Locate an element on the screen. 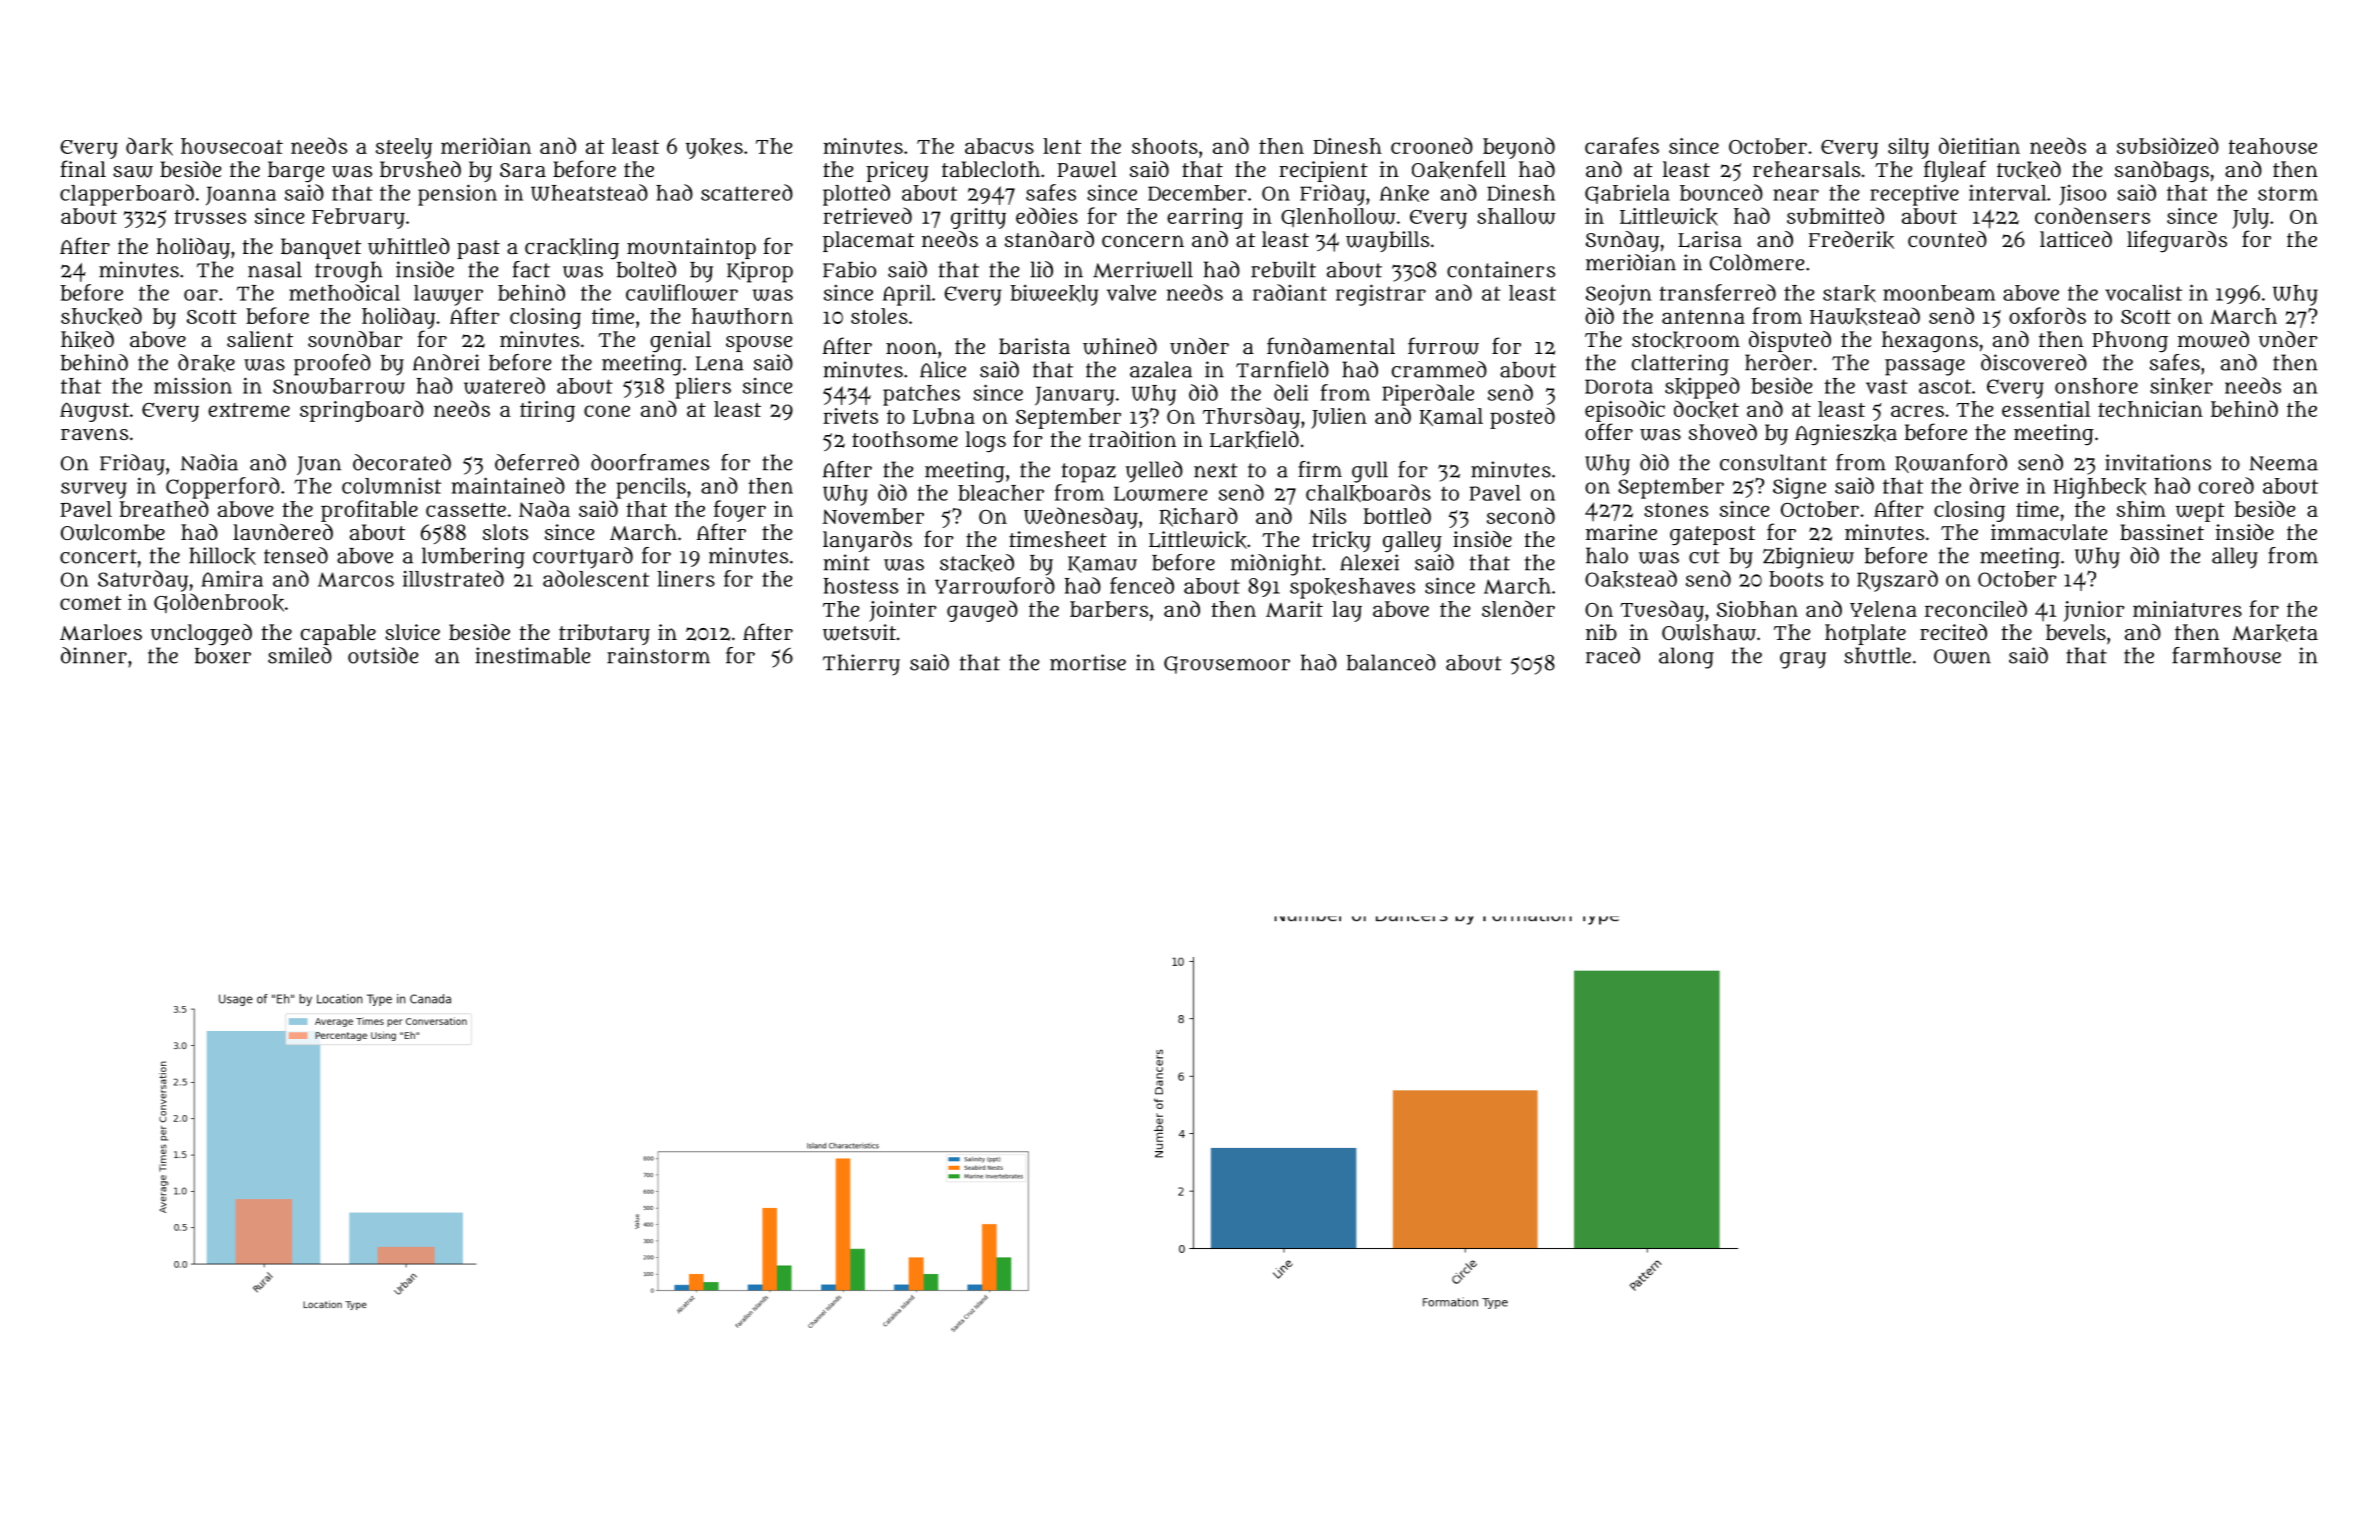  unclogged is located at coordinates (201, 635).
